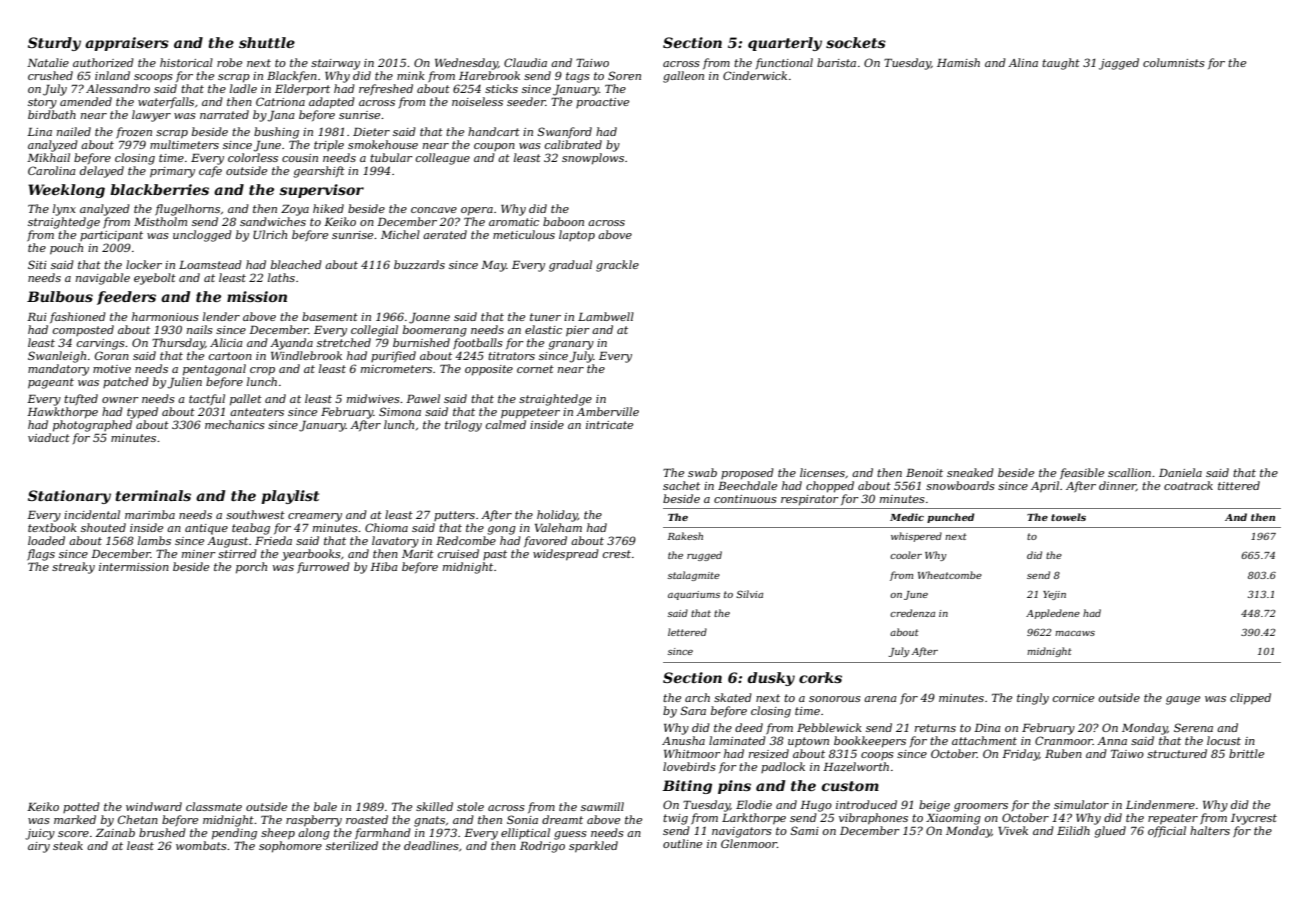 Image resolution: width=1308 pixels, height=924 pixels. I want to click on classmate, so click(214, 806).
